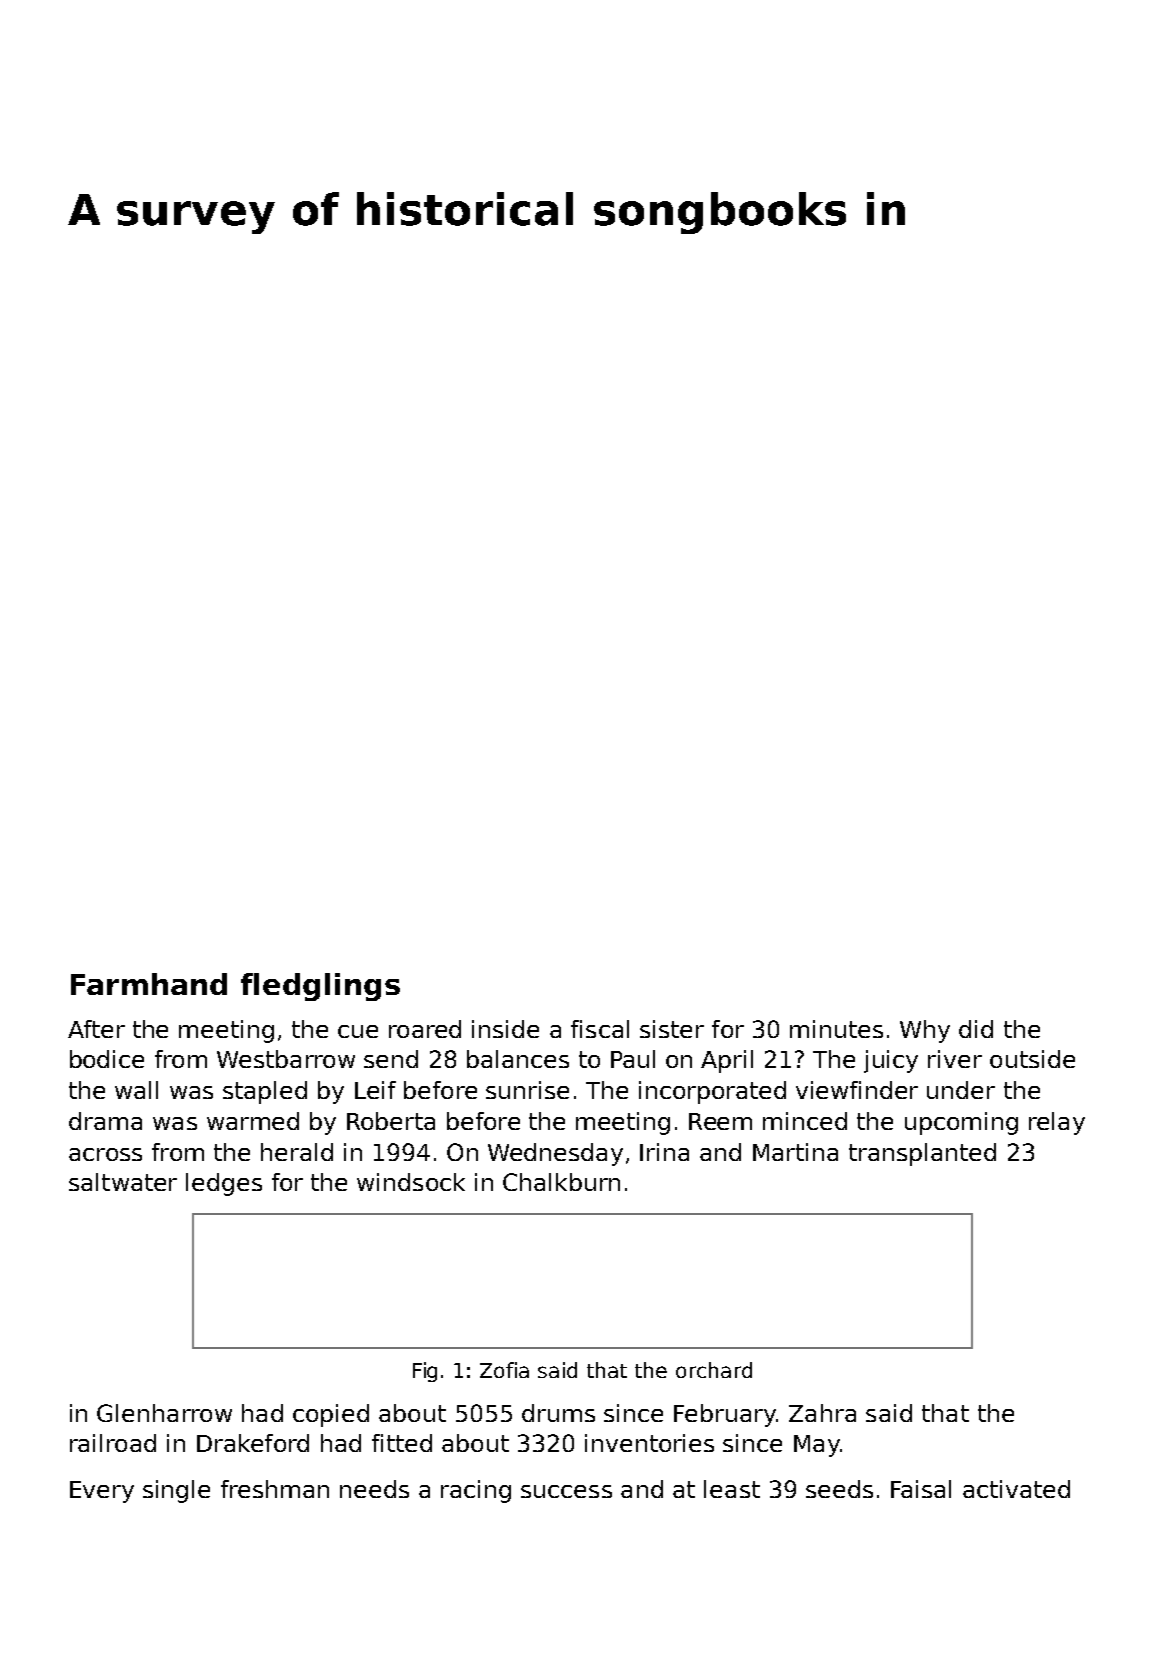  I want to click on fledglings, so click(320, 987).
